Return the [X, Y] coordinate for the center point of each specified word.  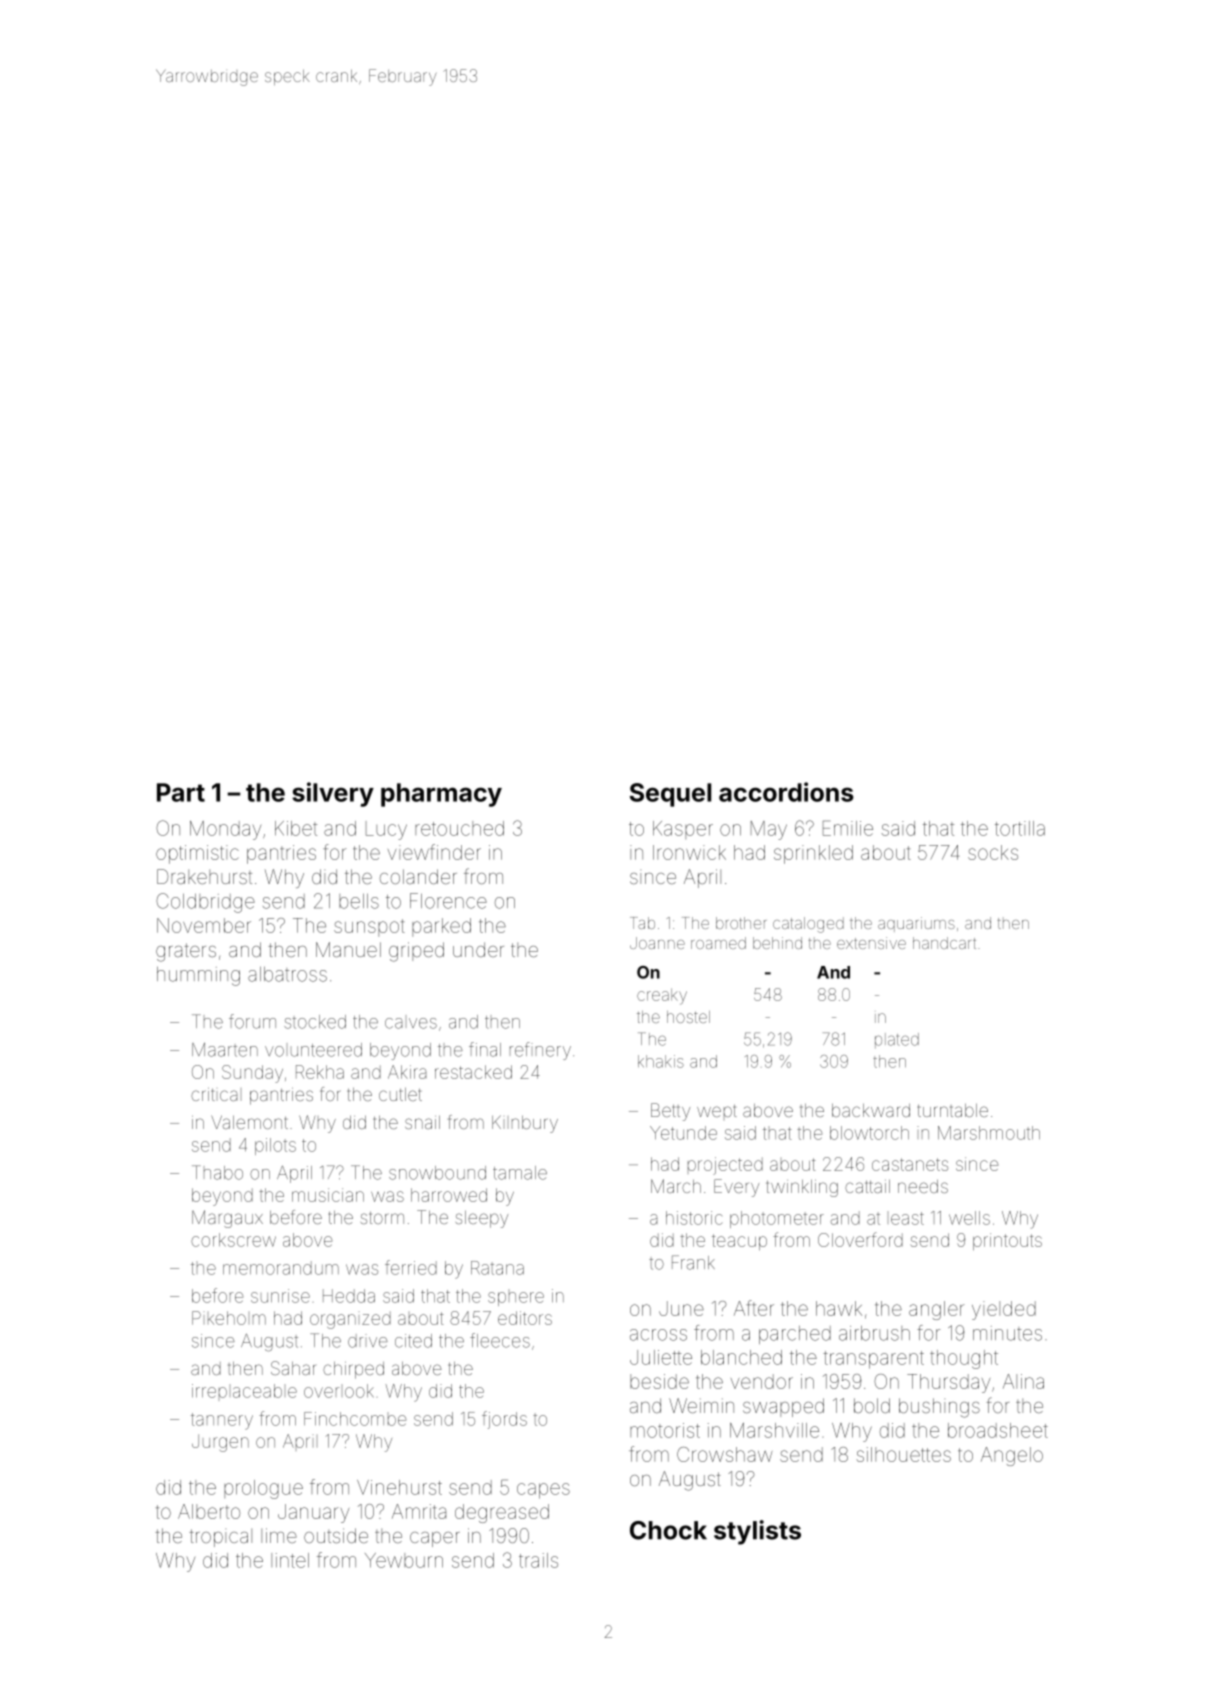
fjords [504, 1420]
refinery [540, 1051]
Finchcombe [355, 1419]
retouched [459, 828]
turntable [953, 1110]
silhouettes [904, 1454]
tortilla [1020, 828]
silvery [333, 794]
